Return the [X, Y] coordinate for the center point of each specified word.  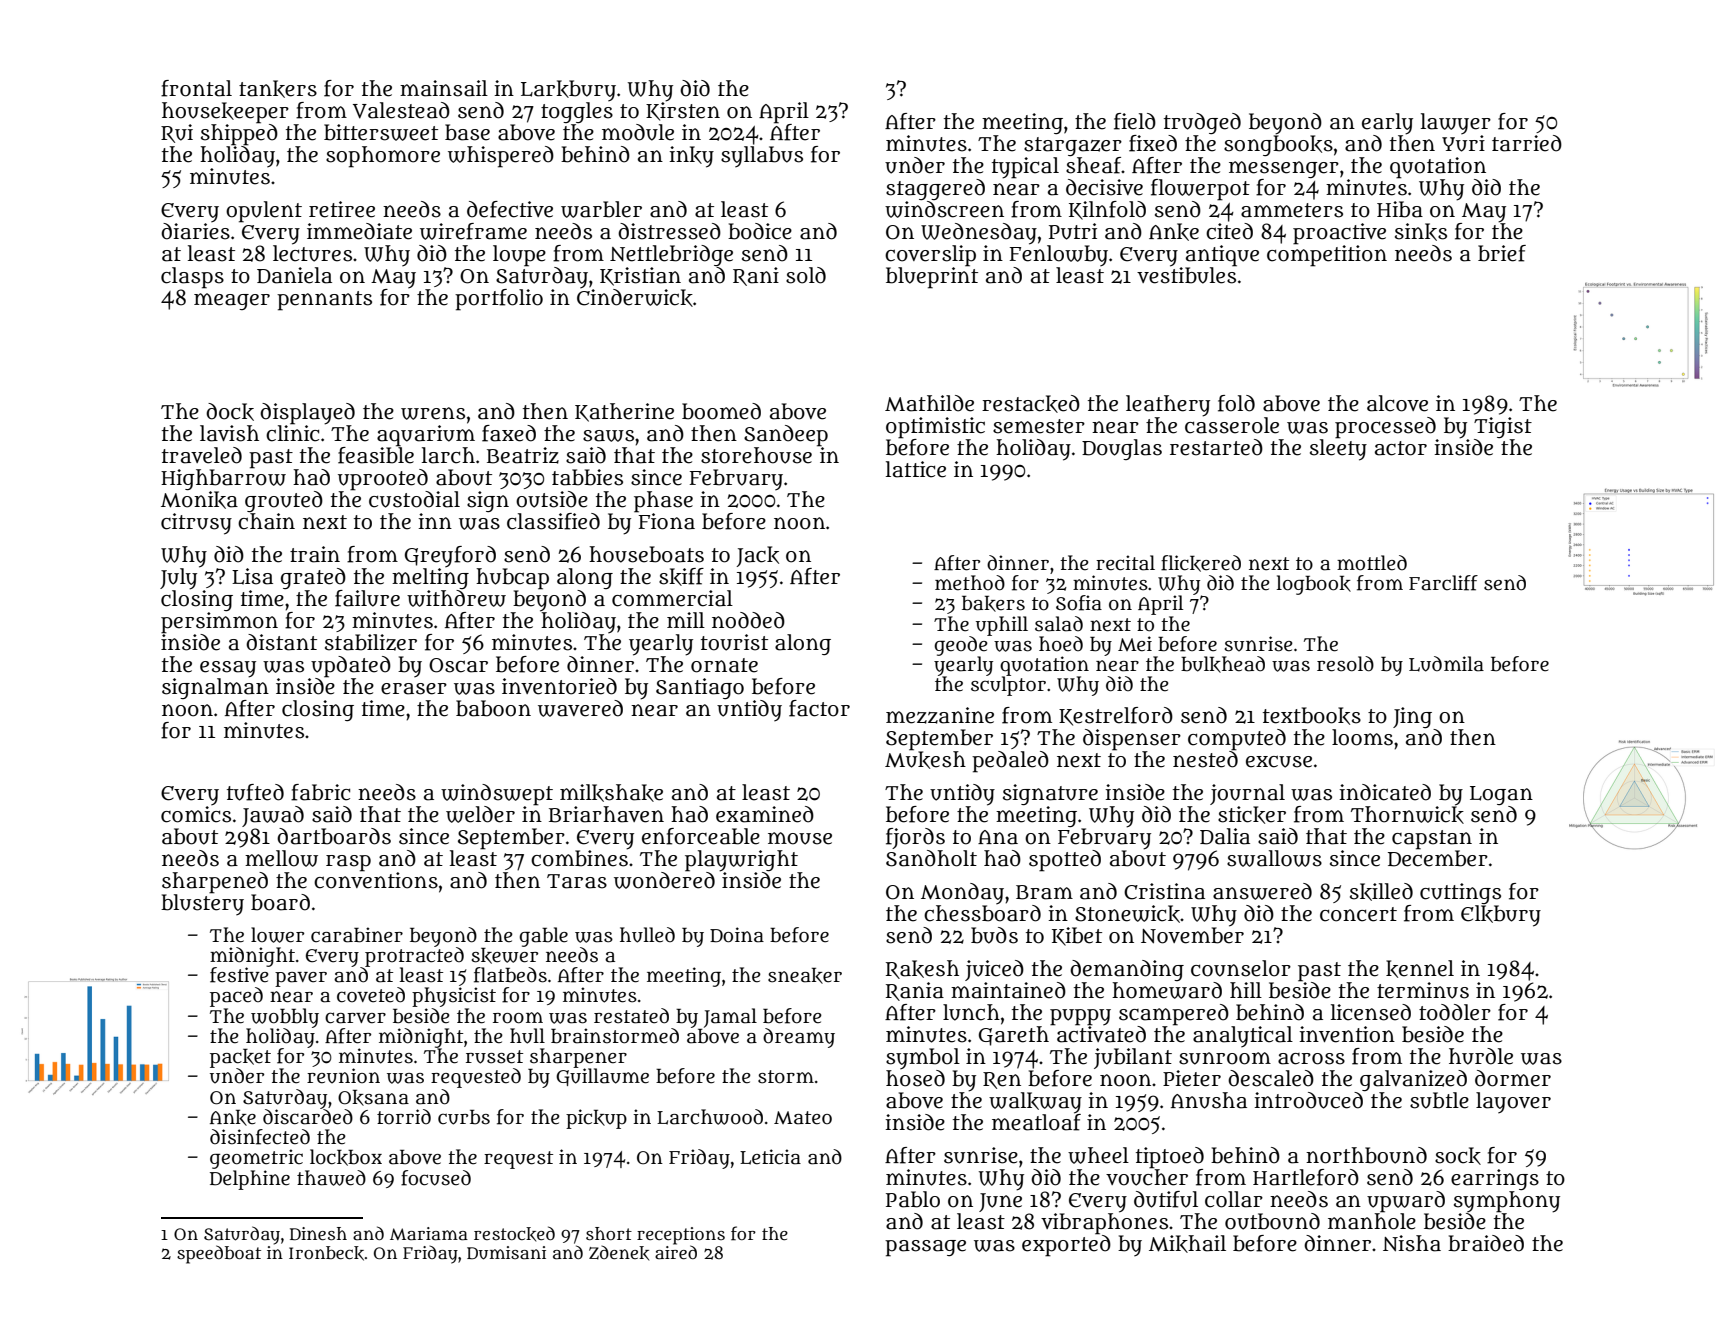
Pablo [913, 1199]
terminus [1423, 990]
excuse [1279, 762]
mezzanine [940, 715]
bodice [760, 231]
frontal [196, 88]
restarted [1216, 447]
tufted [255, 792]
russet [494, 1057]
